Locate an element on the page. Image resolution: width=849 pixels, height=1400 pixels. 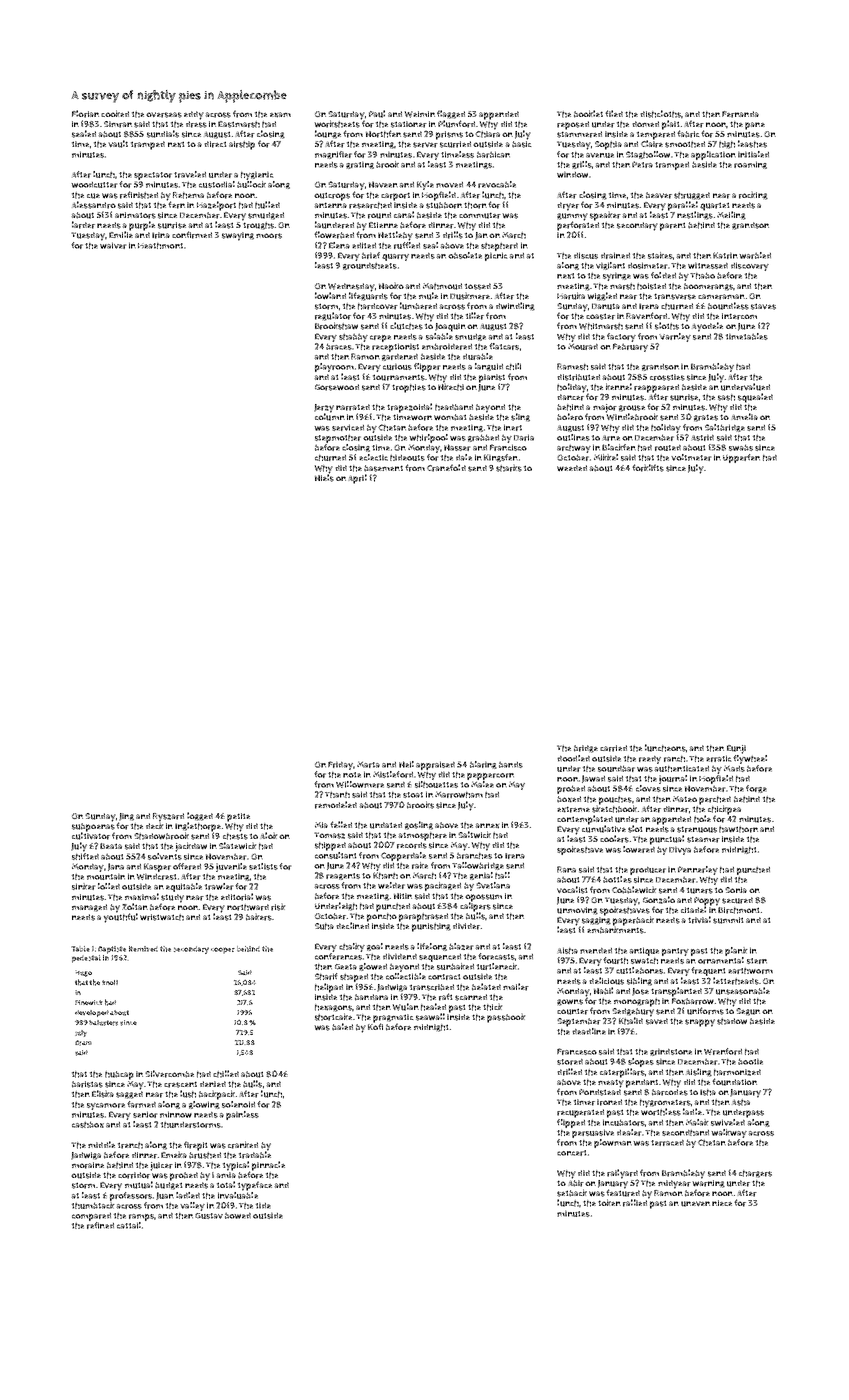
Eunji is located at coordinates (736, 749).
